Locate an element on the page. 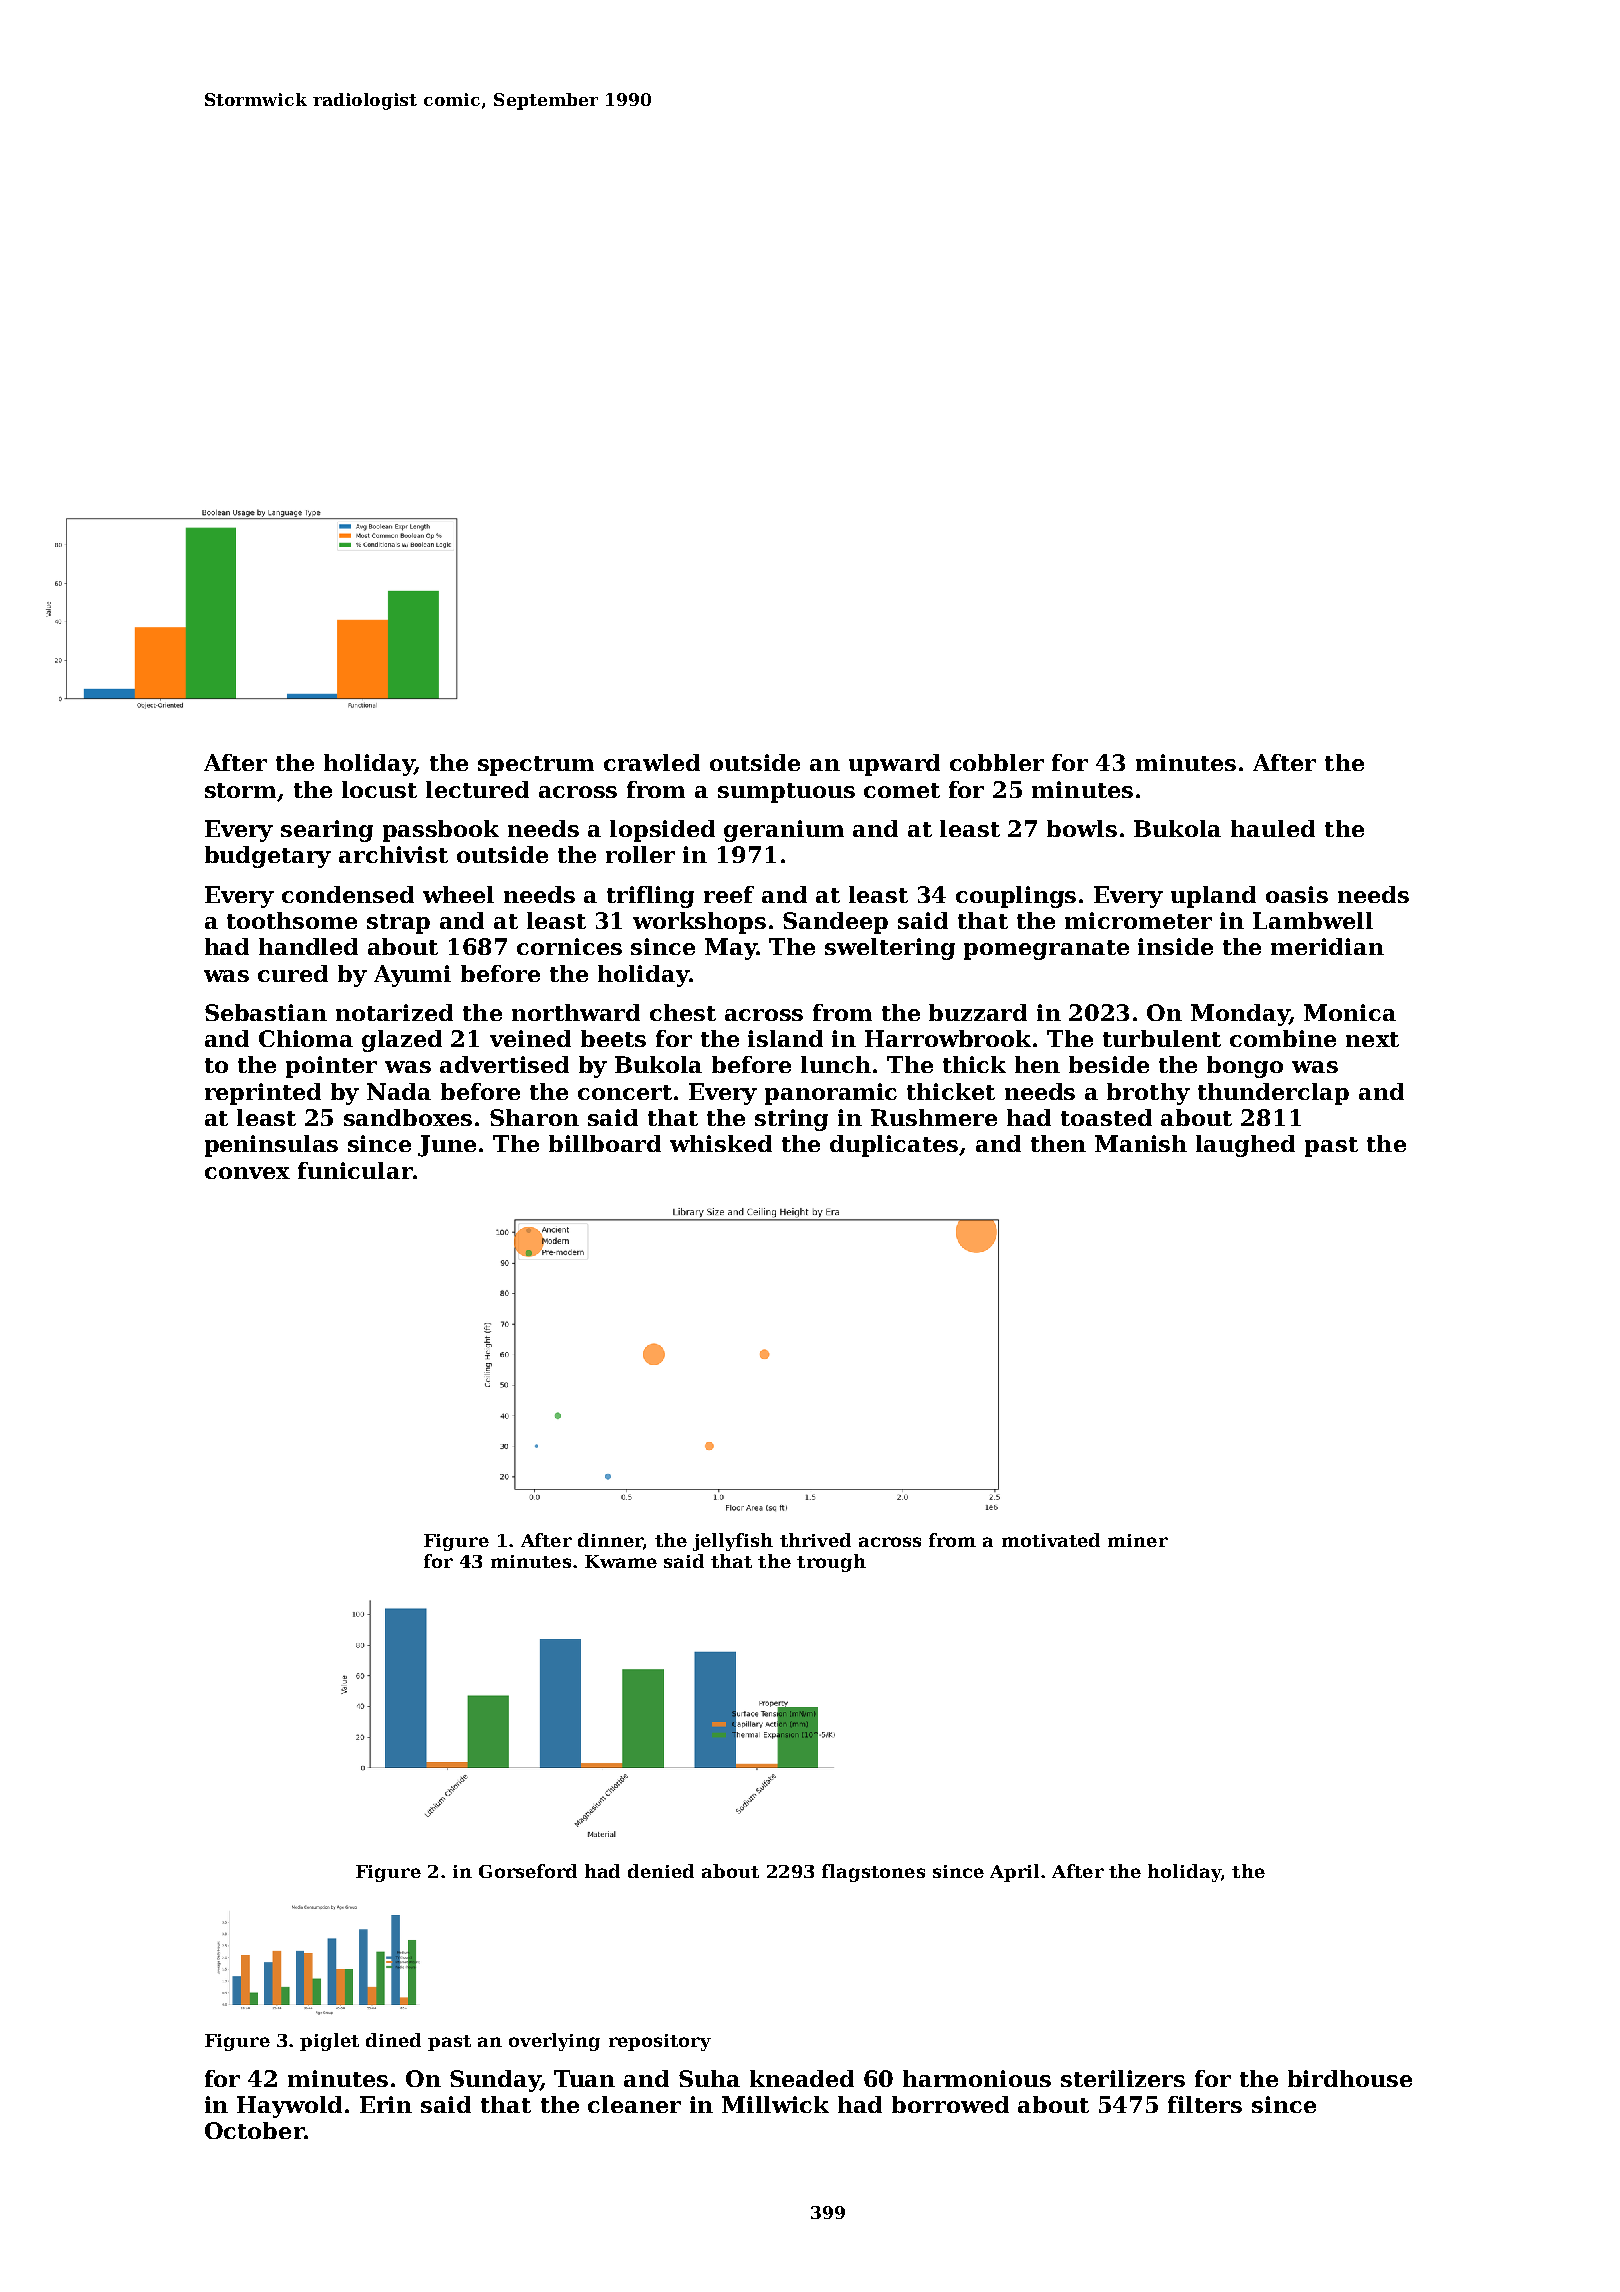  hauled is located at coordinates (1273, 828).
